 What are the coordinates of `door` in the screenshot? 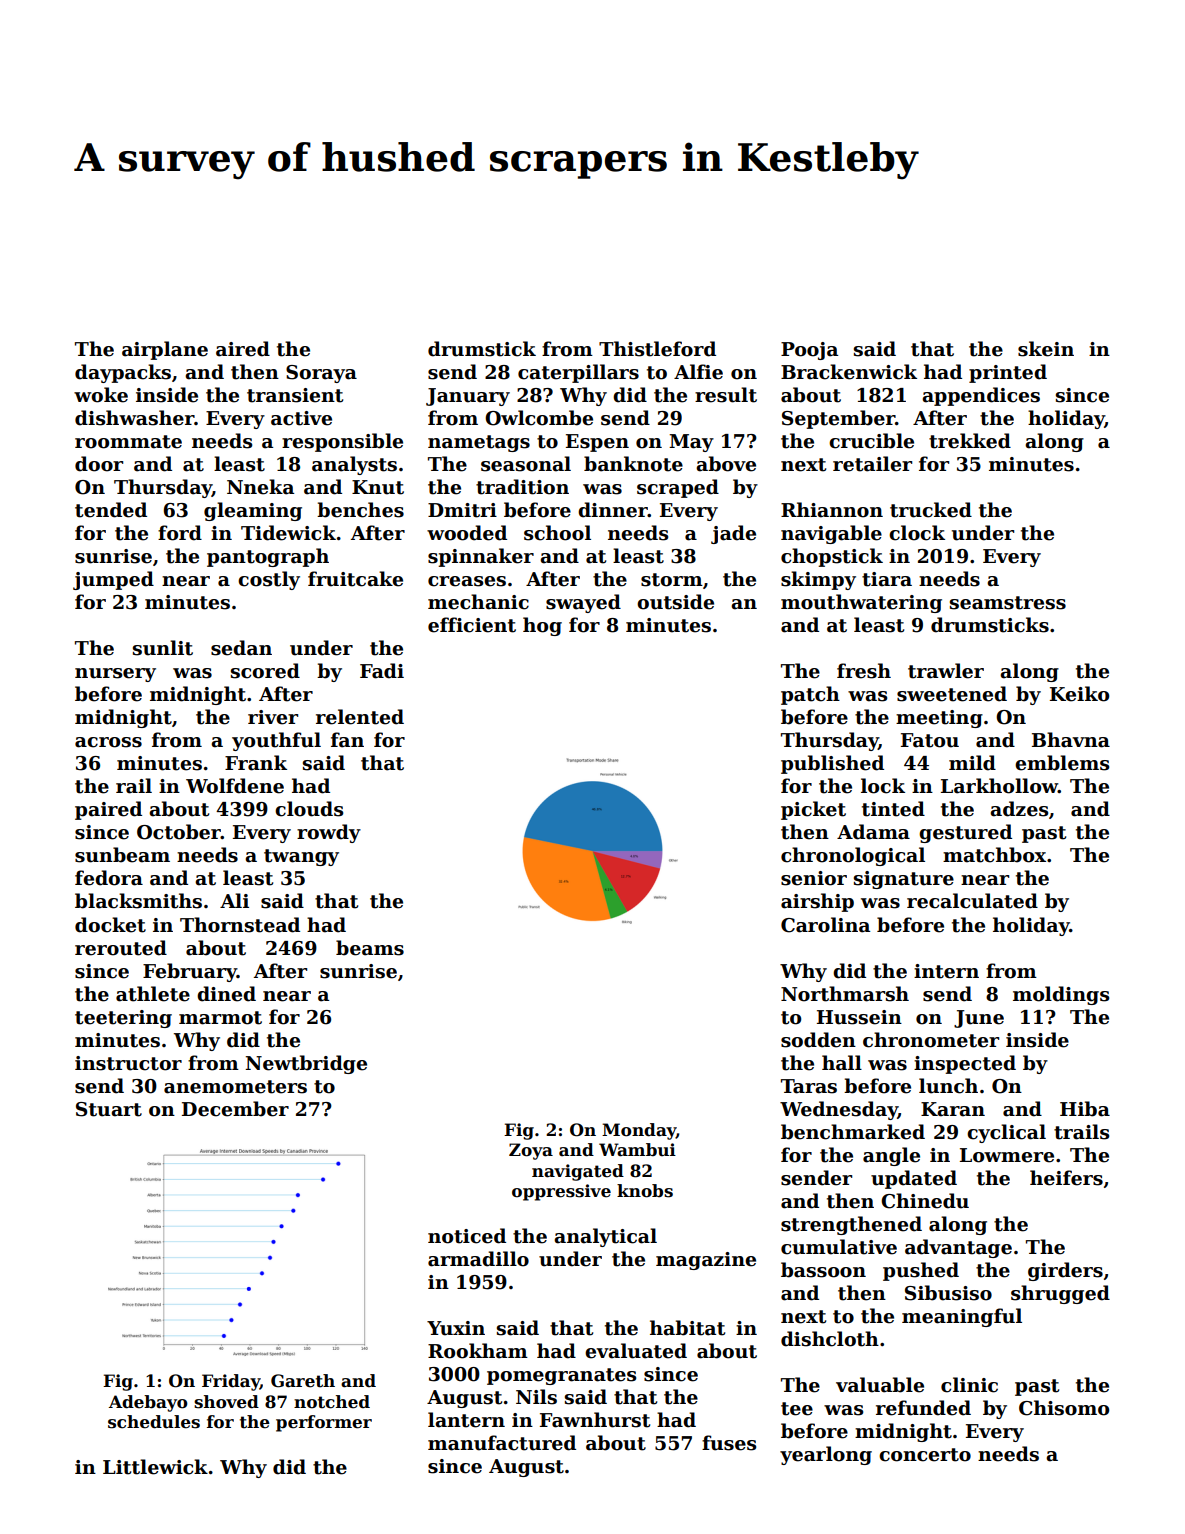 It's located at (99, 464).
